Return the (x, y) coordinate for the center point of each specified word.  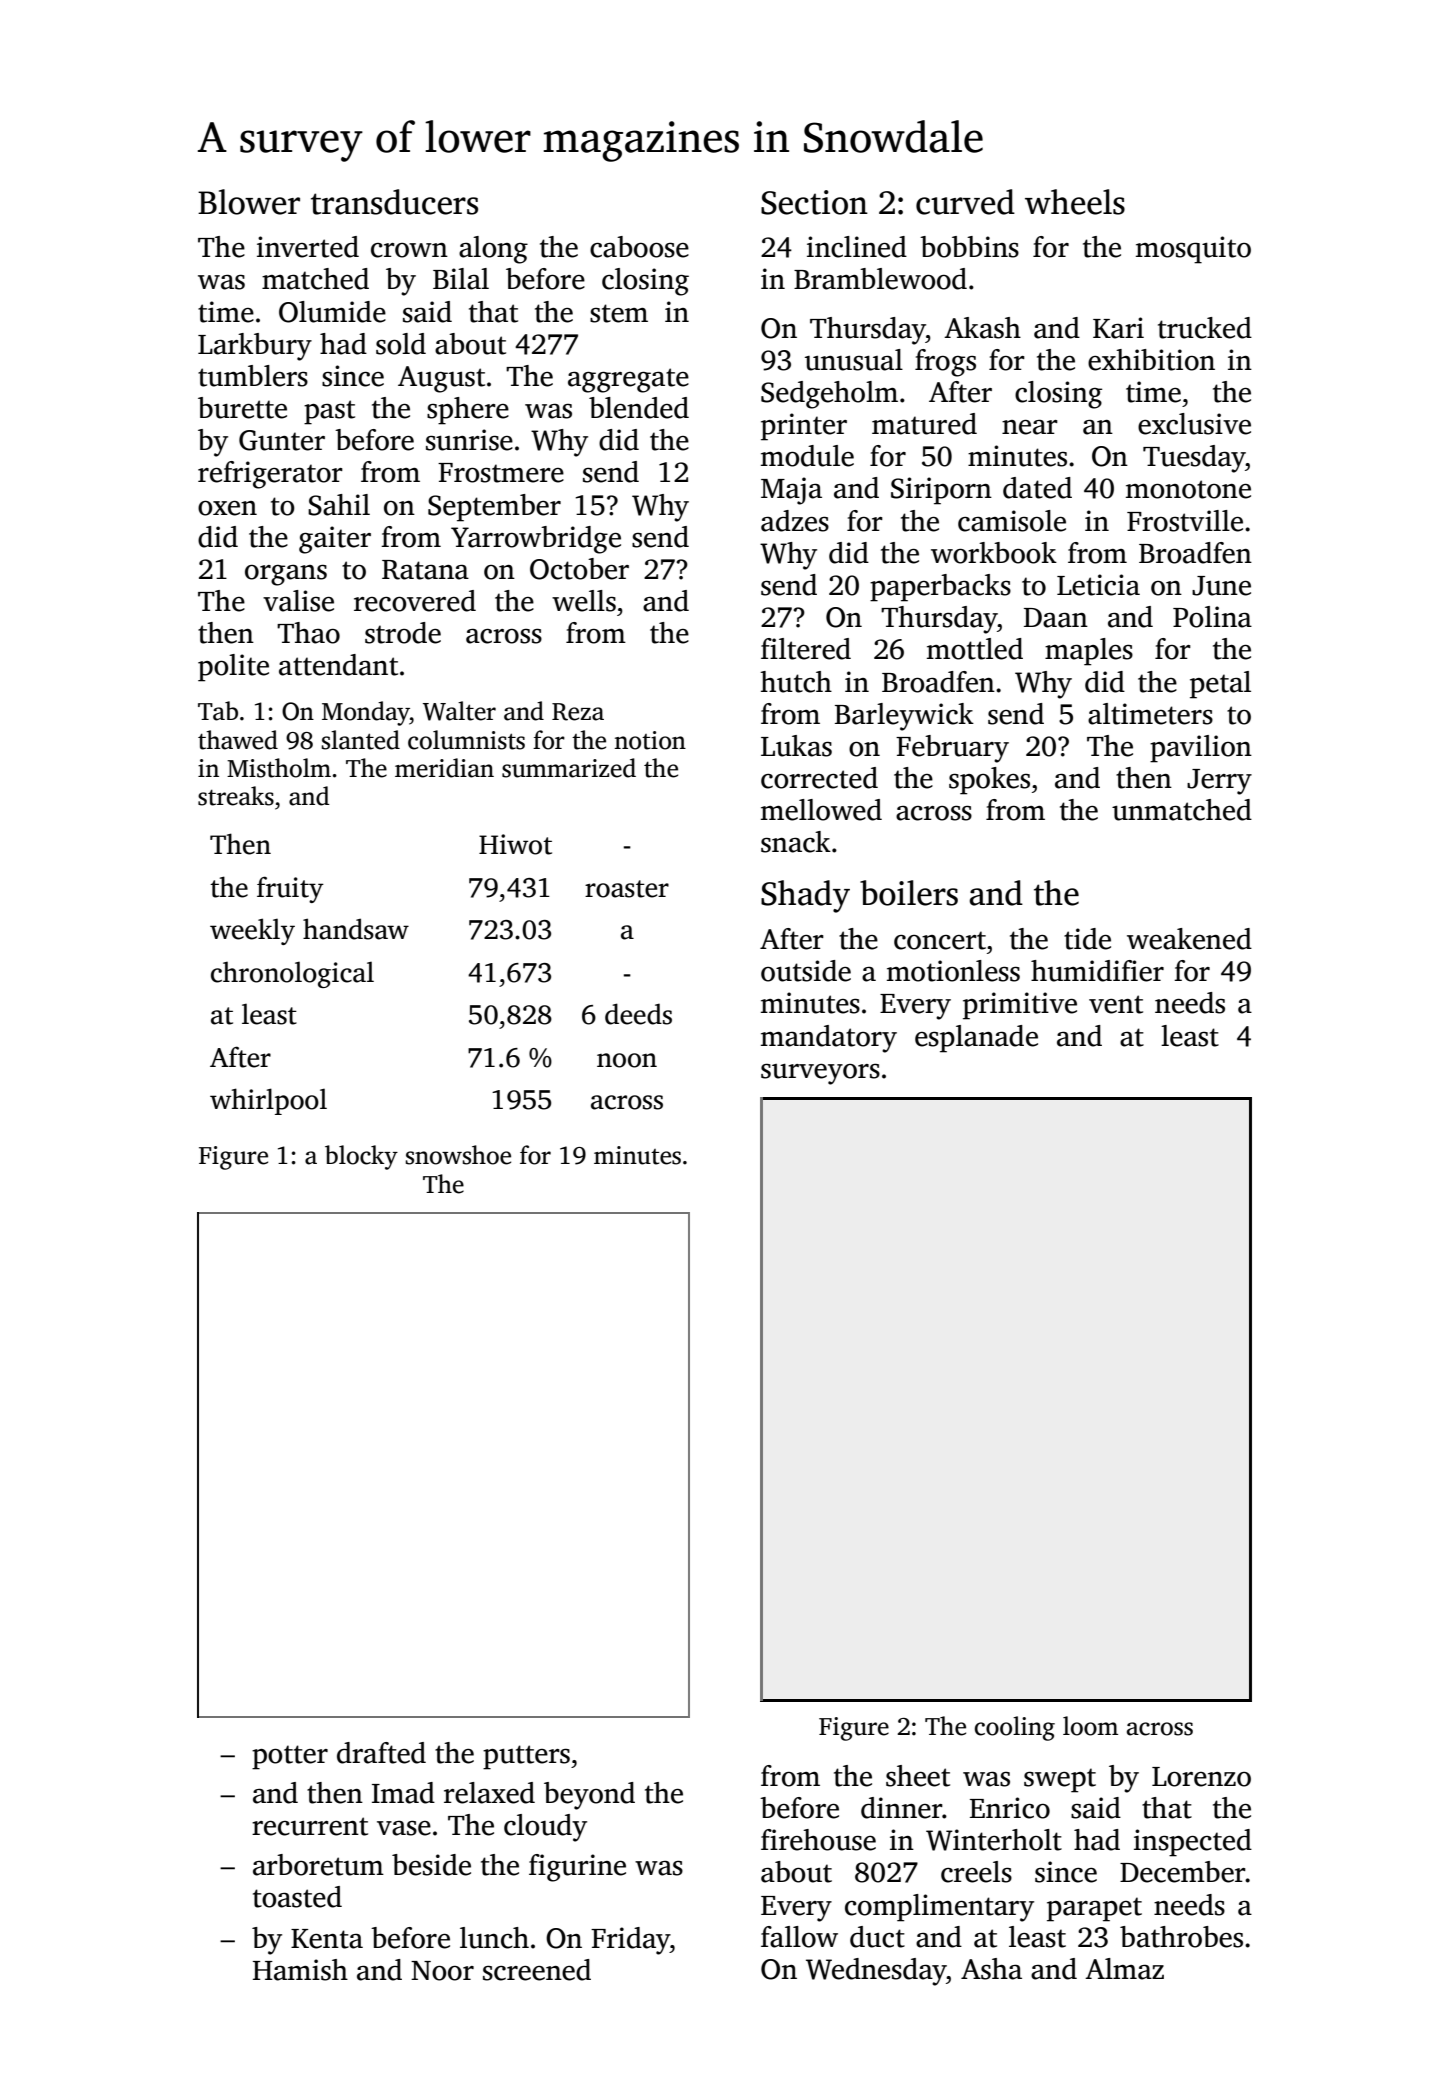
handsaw (356, 929)
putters (526, 1757)
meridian (444, 768)
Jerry (1219, 782)
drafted (381, 1753)
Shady (805, 896)
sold (401, 344)
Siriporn (941, 491)
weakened (1189, 939)
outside (806, 971)
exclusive (1194, 424)
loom (1090, 1726)
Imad (403, 1793)
